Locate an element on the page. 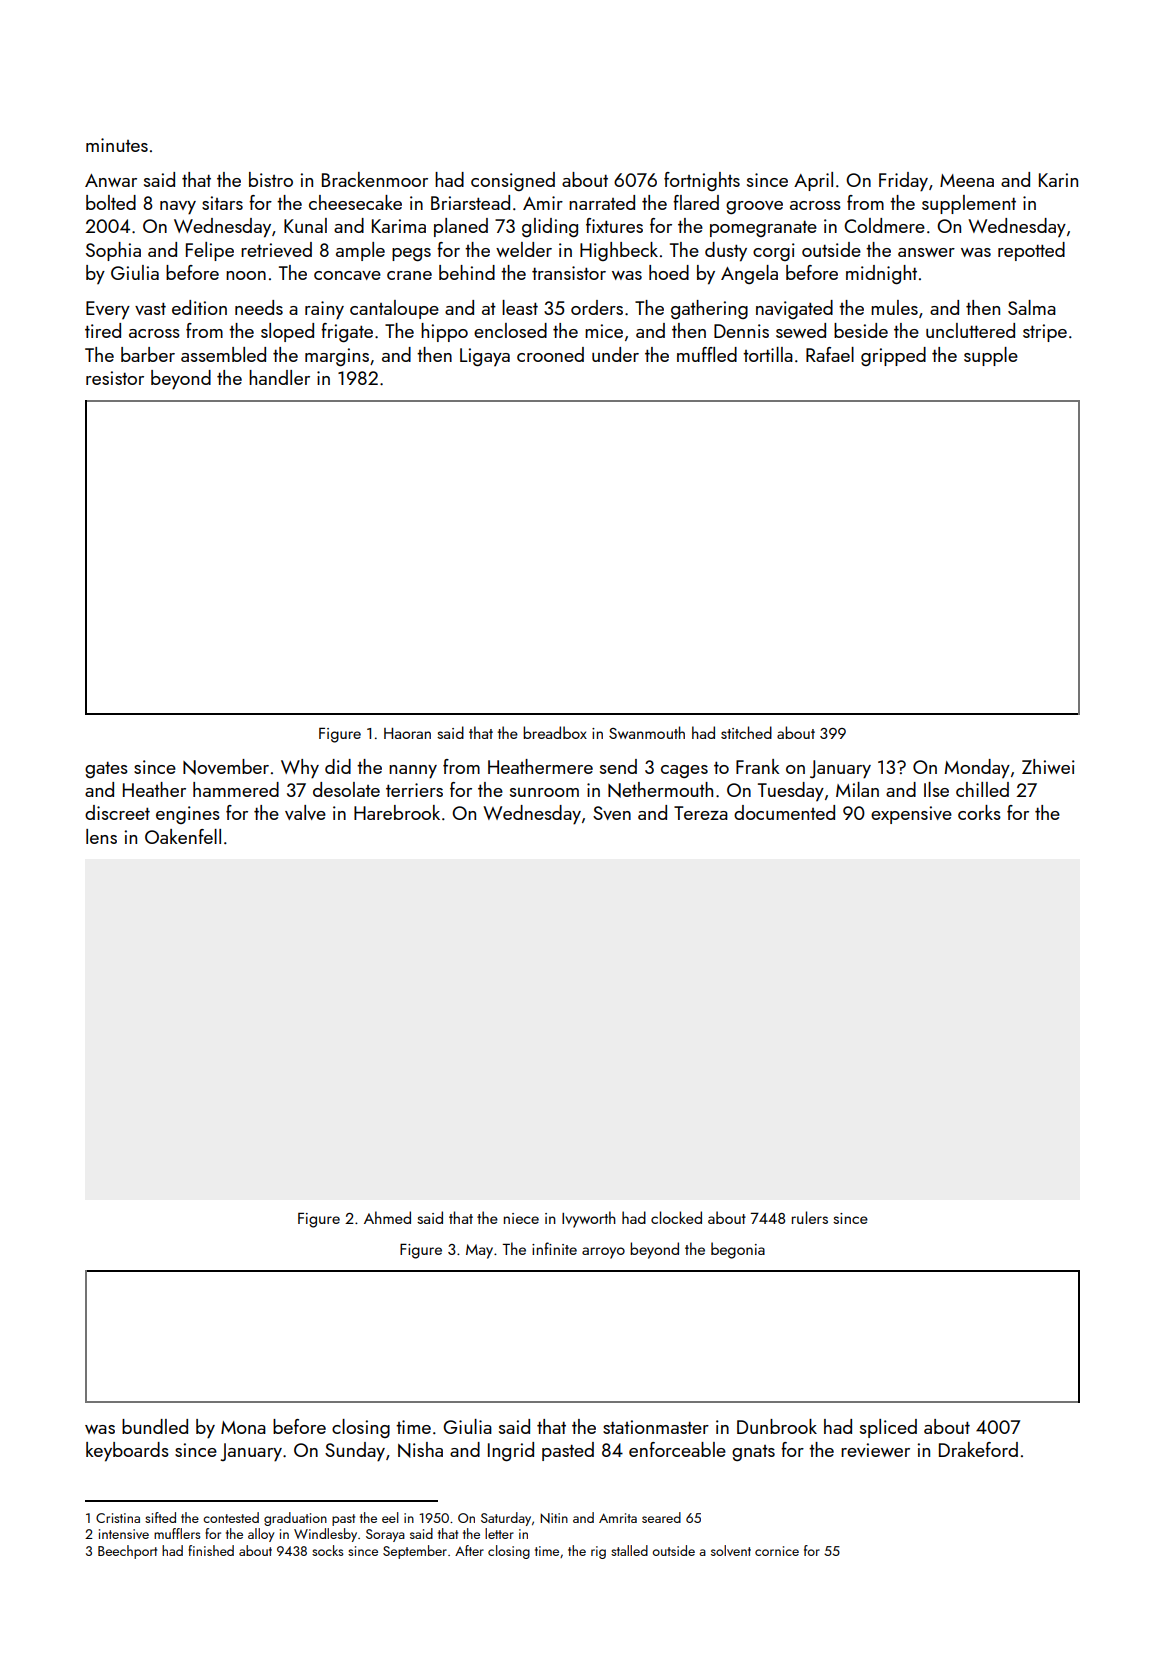  gripped is located at coordinates (893, 356).
